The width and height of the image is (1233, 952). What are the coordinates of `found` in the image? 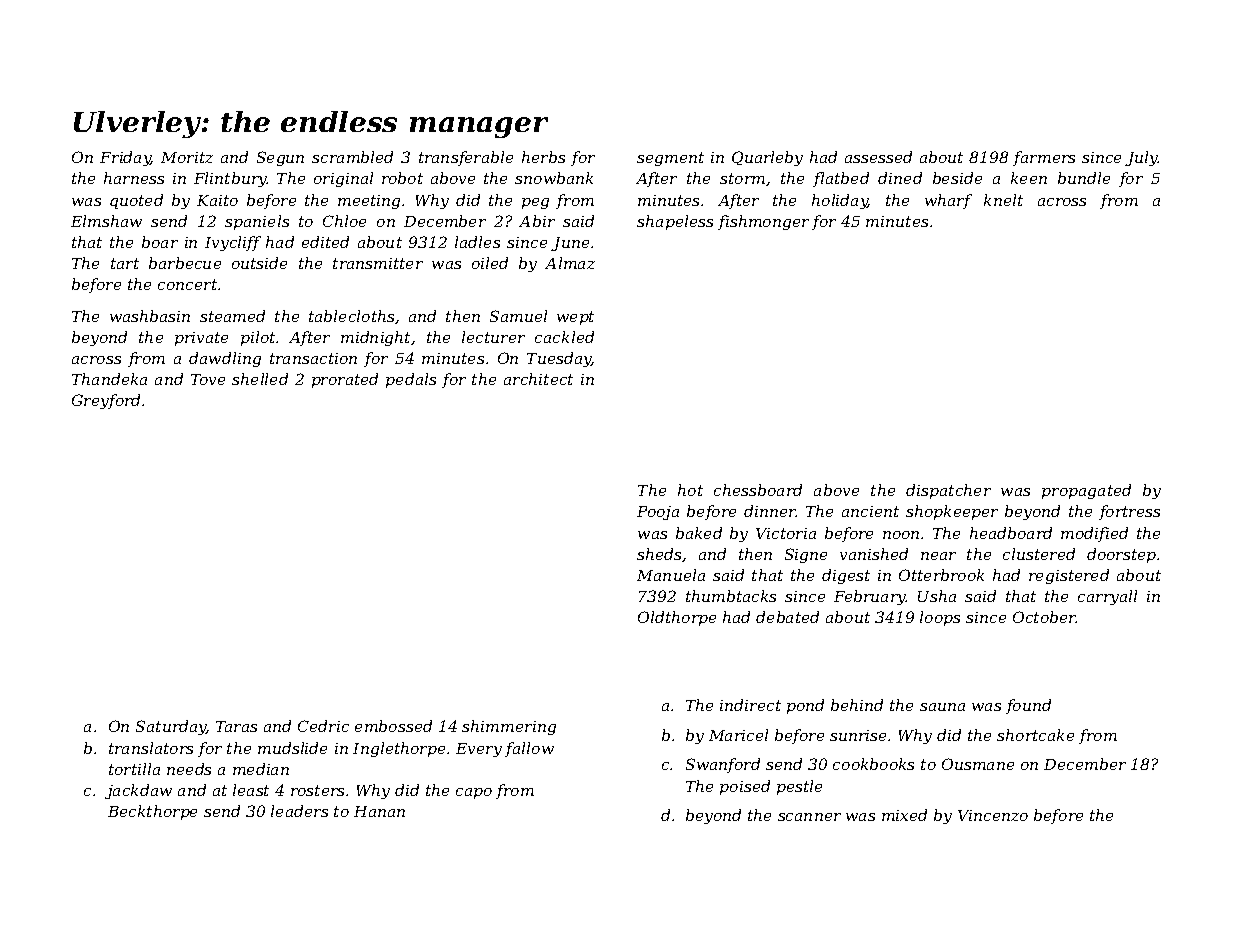 It's located at (1028, 706).
